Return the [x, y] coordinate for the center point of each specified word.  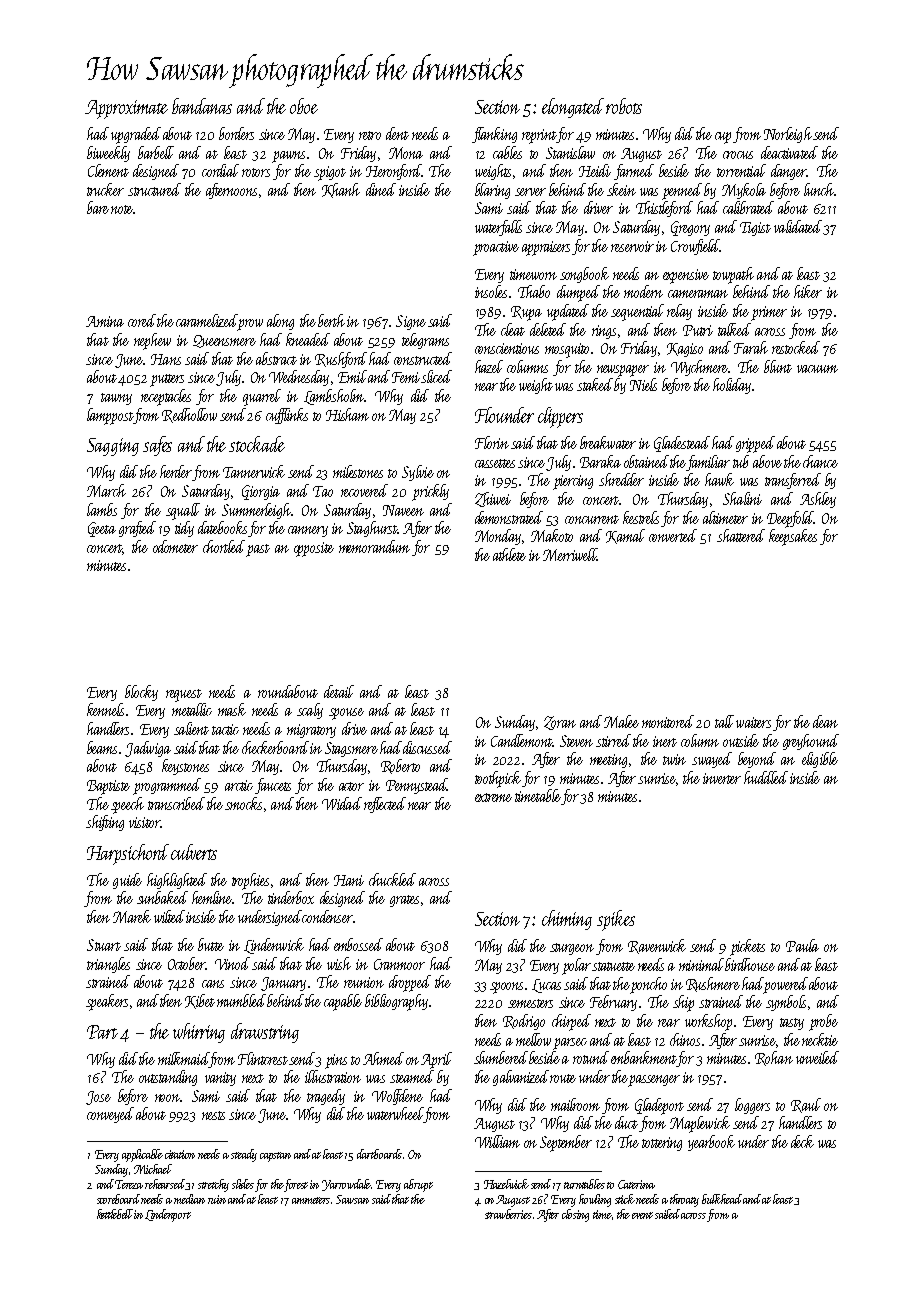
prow [250, 325]
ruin [217, 1199]
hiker [808, 291]
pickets [747, 947]
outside [741, 740]
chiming [567, 920]
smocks [243, 803]
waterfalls [498, 228]
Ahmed [383, 1058]
